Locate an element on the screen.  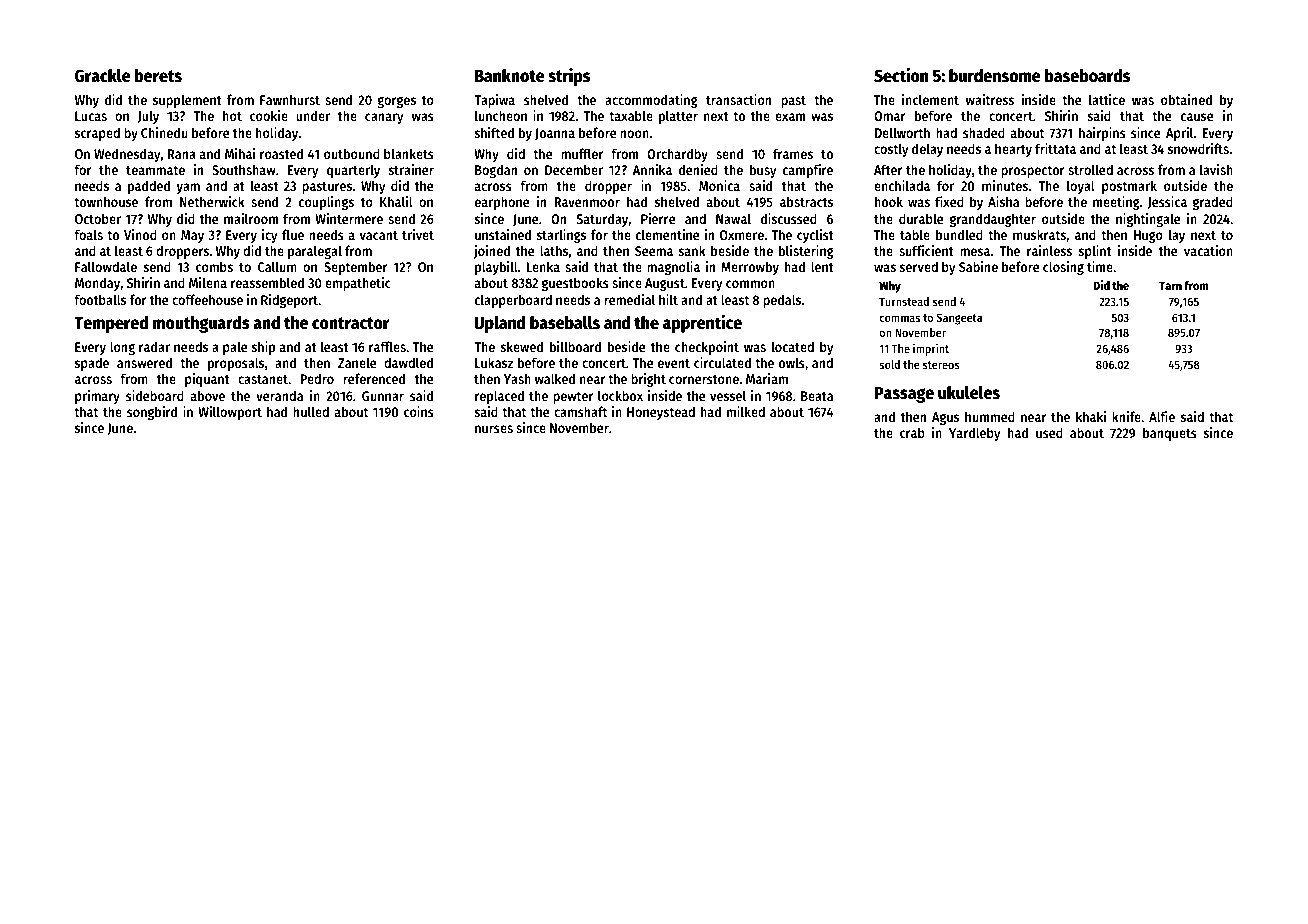
burdensome is located at coordinates (995, 76).
